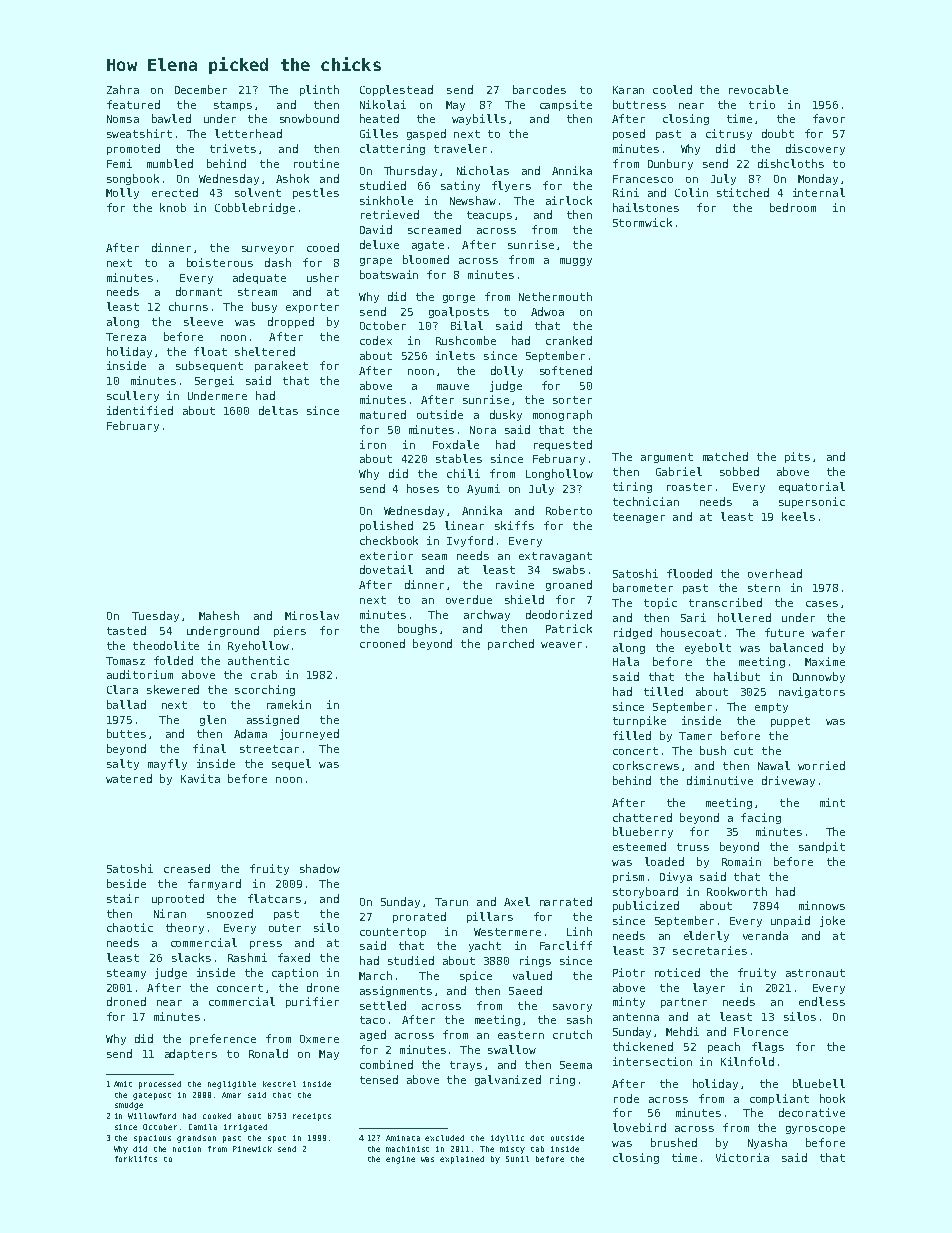 The width and height of the document is (952, 1233). I want to click on Femi, so click(119, 163).
